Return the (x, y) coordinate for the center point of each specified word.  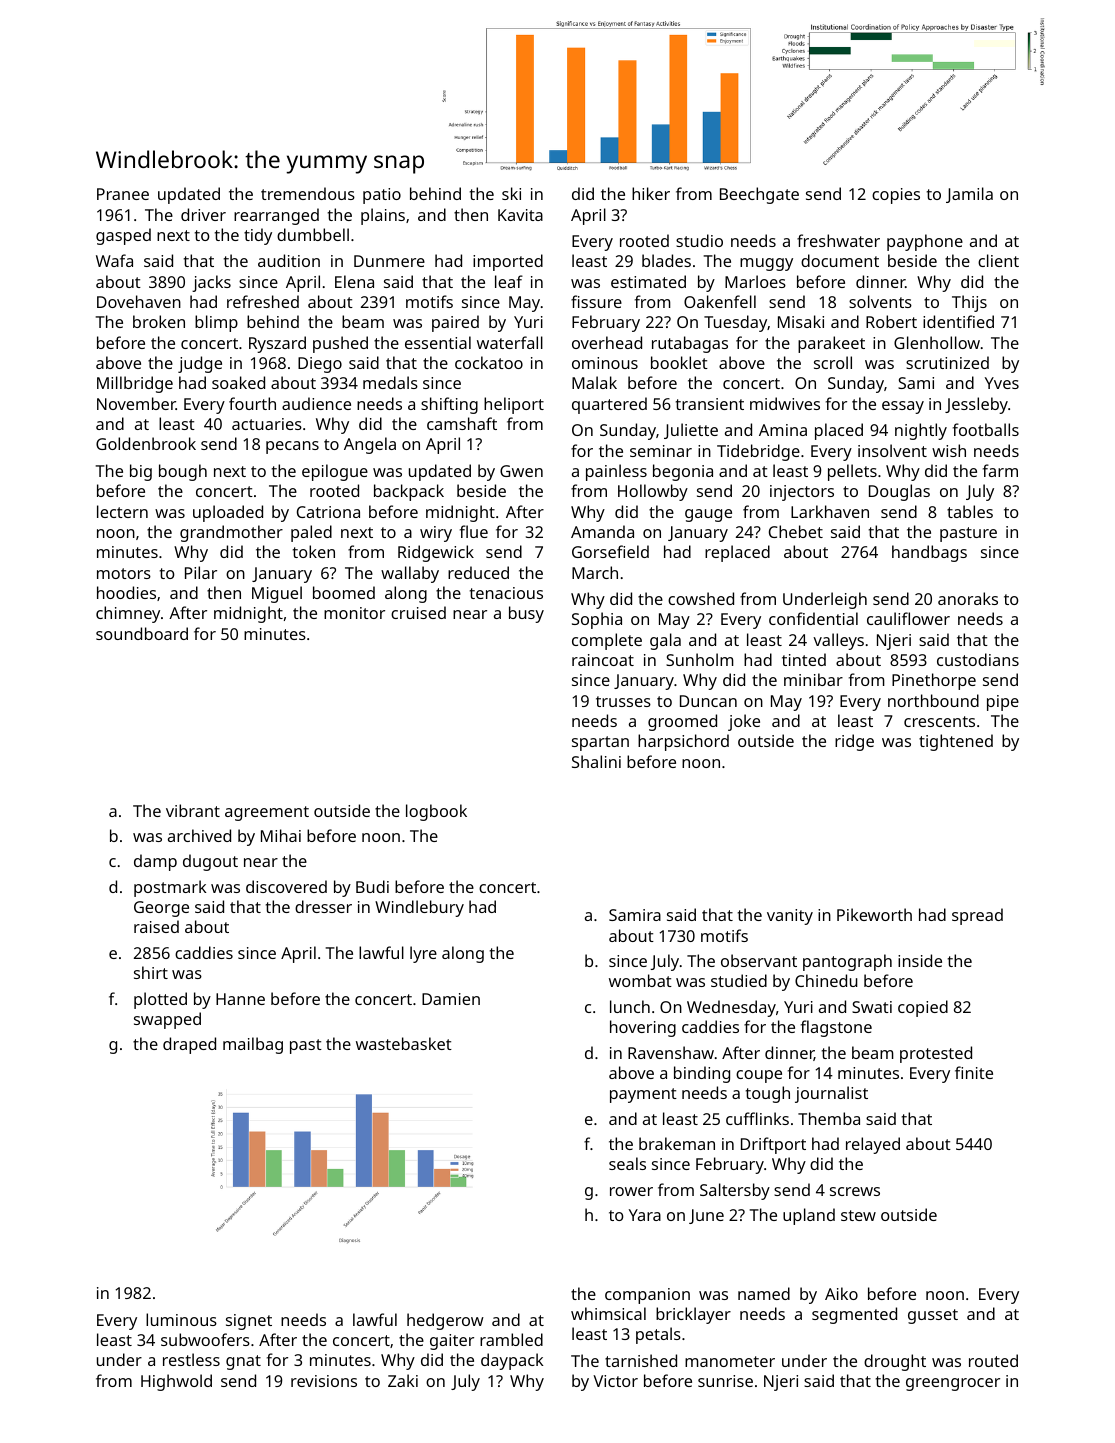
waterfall (510, 342)
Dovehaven (139, 301)
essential (438, 342)
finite (974, 1072)
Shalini (596, 761)
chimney (128, 614)
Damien (451, 999)
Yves (1002, 383)
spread (977, 916)
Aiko (841, 1293)
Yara (645, 1215)
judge (200, 364)
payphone (925, 242)
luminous (181, 1319)
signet (249, 1322)
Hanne (240, 999)
